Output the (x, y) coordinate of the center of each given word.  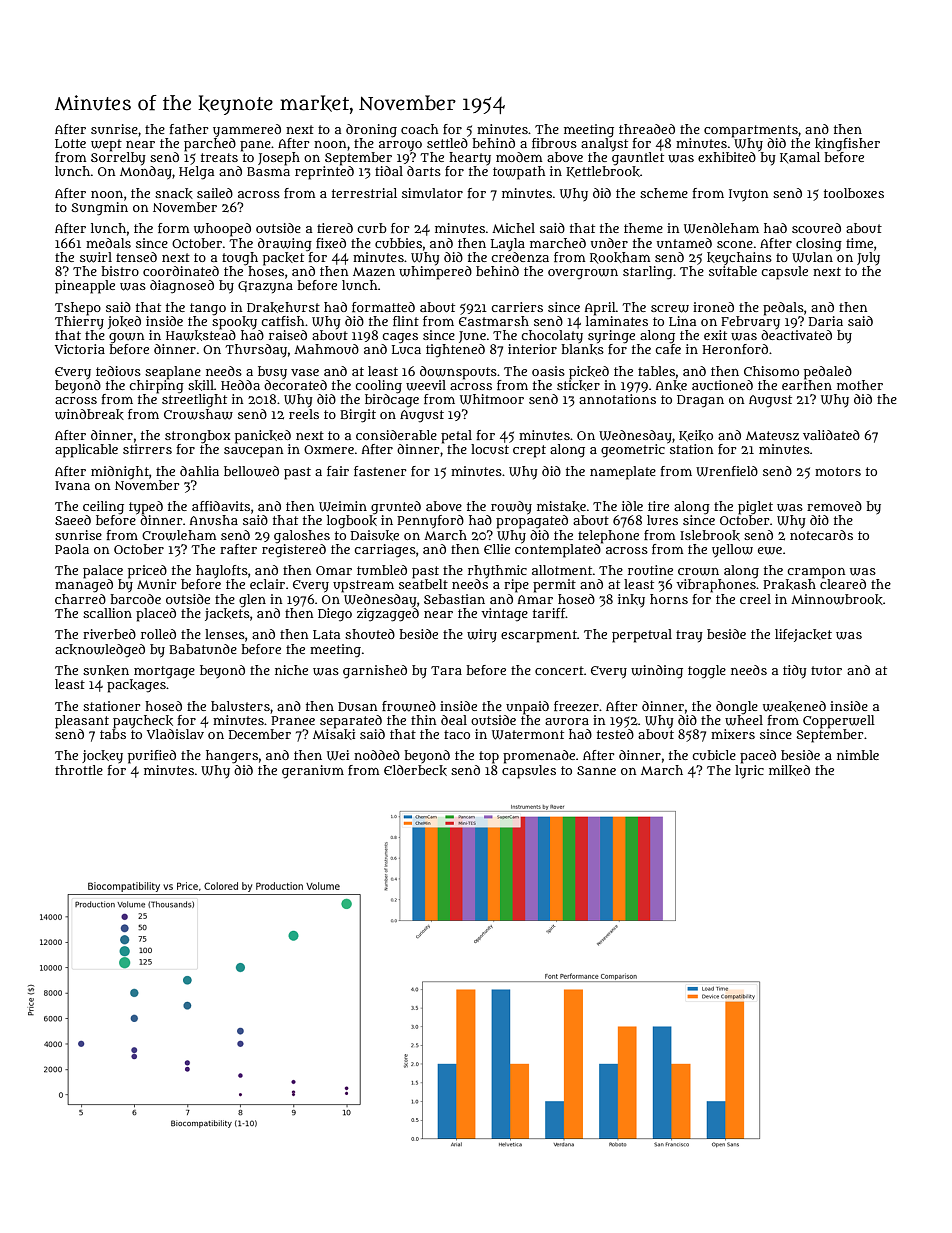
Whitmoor (492, 399)
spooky (234, 323)
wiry (482, 636)
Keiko (696, 436)
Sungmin (99, 209)
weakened (794, 706)
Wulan (812, 257)
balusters (240, 706)
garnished (375, 671)
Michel (513, 228)
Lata (326, 634)
